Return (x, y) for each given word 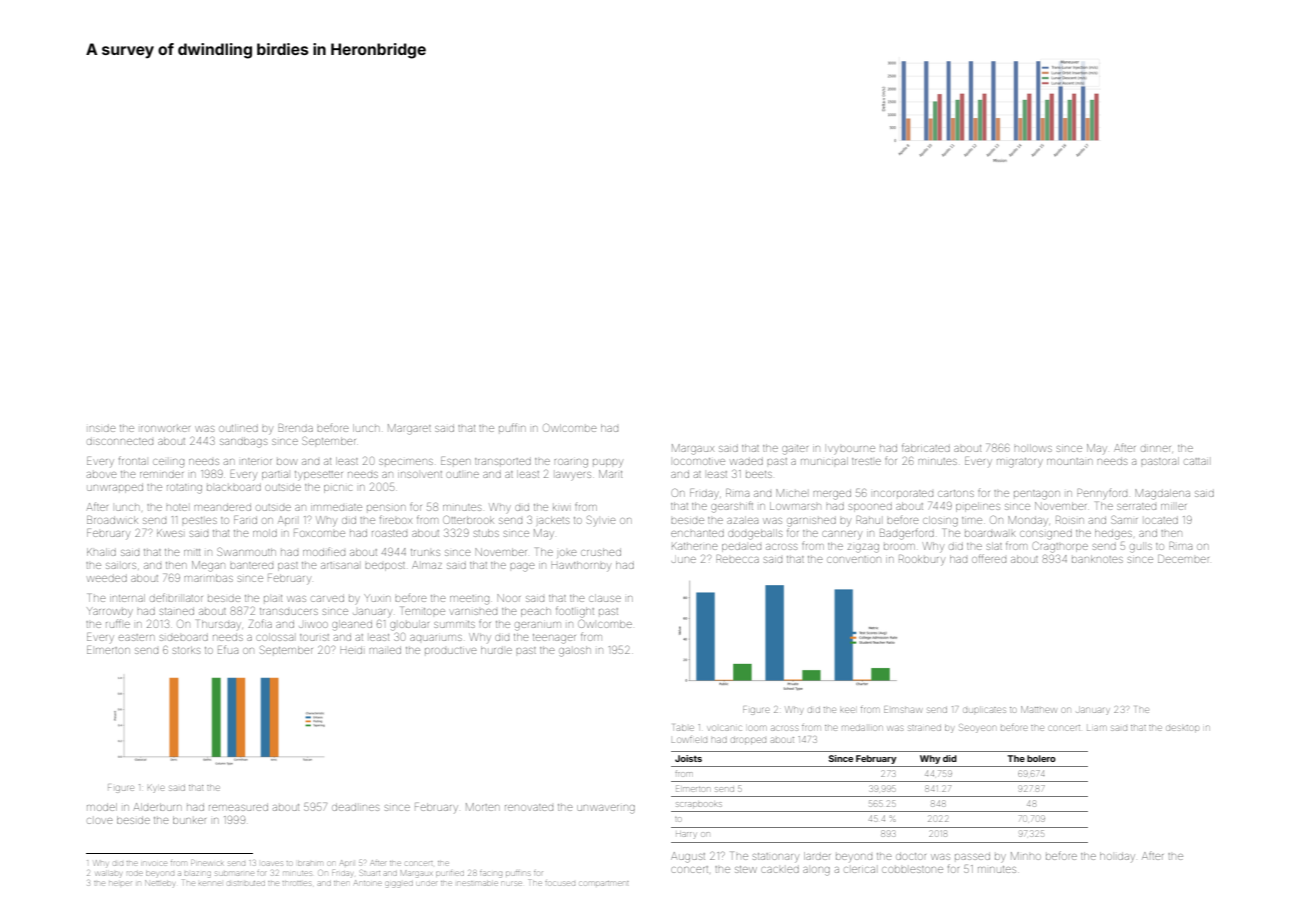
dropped (748, 740)
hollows (1033, 448)
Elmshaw (903, 709)
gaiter (795, 450)
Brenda (295, 428)
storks (186, 650)
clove (100, 821)
